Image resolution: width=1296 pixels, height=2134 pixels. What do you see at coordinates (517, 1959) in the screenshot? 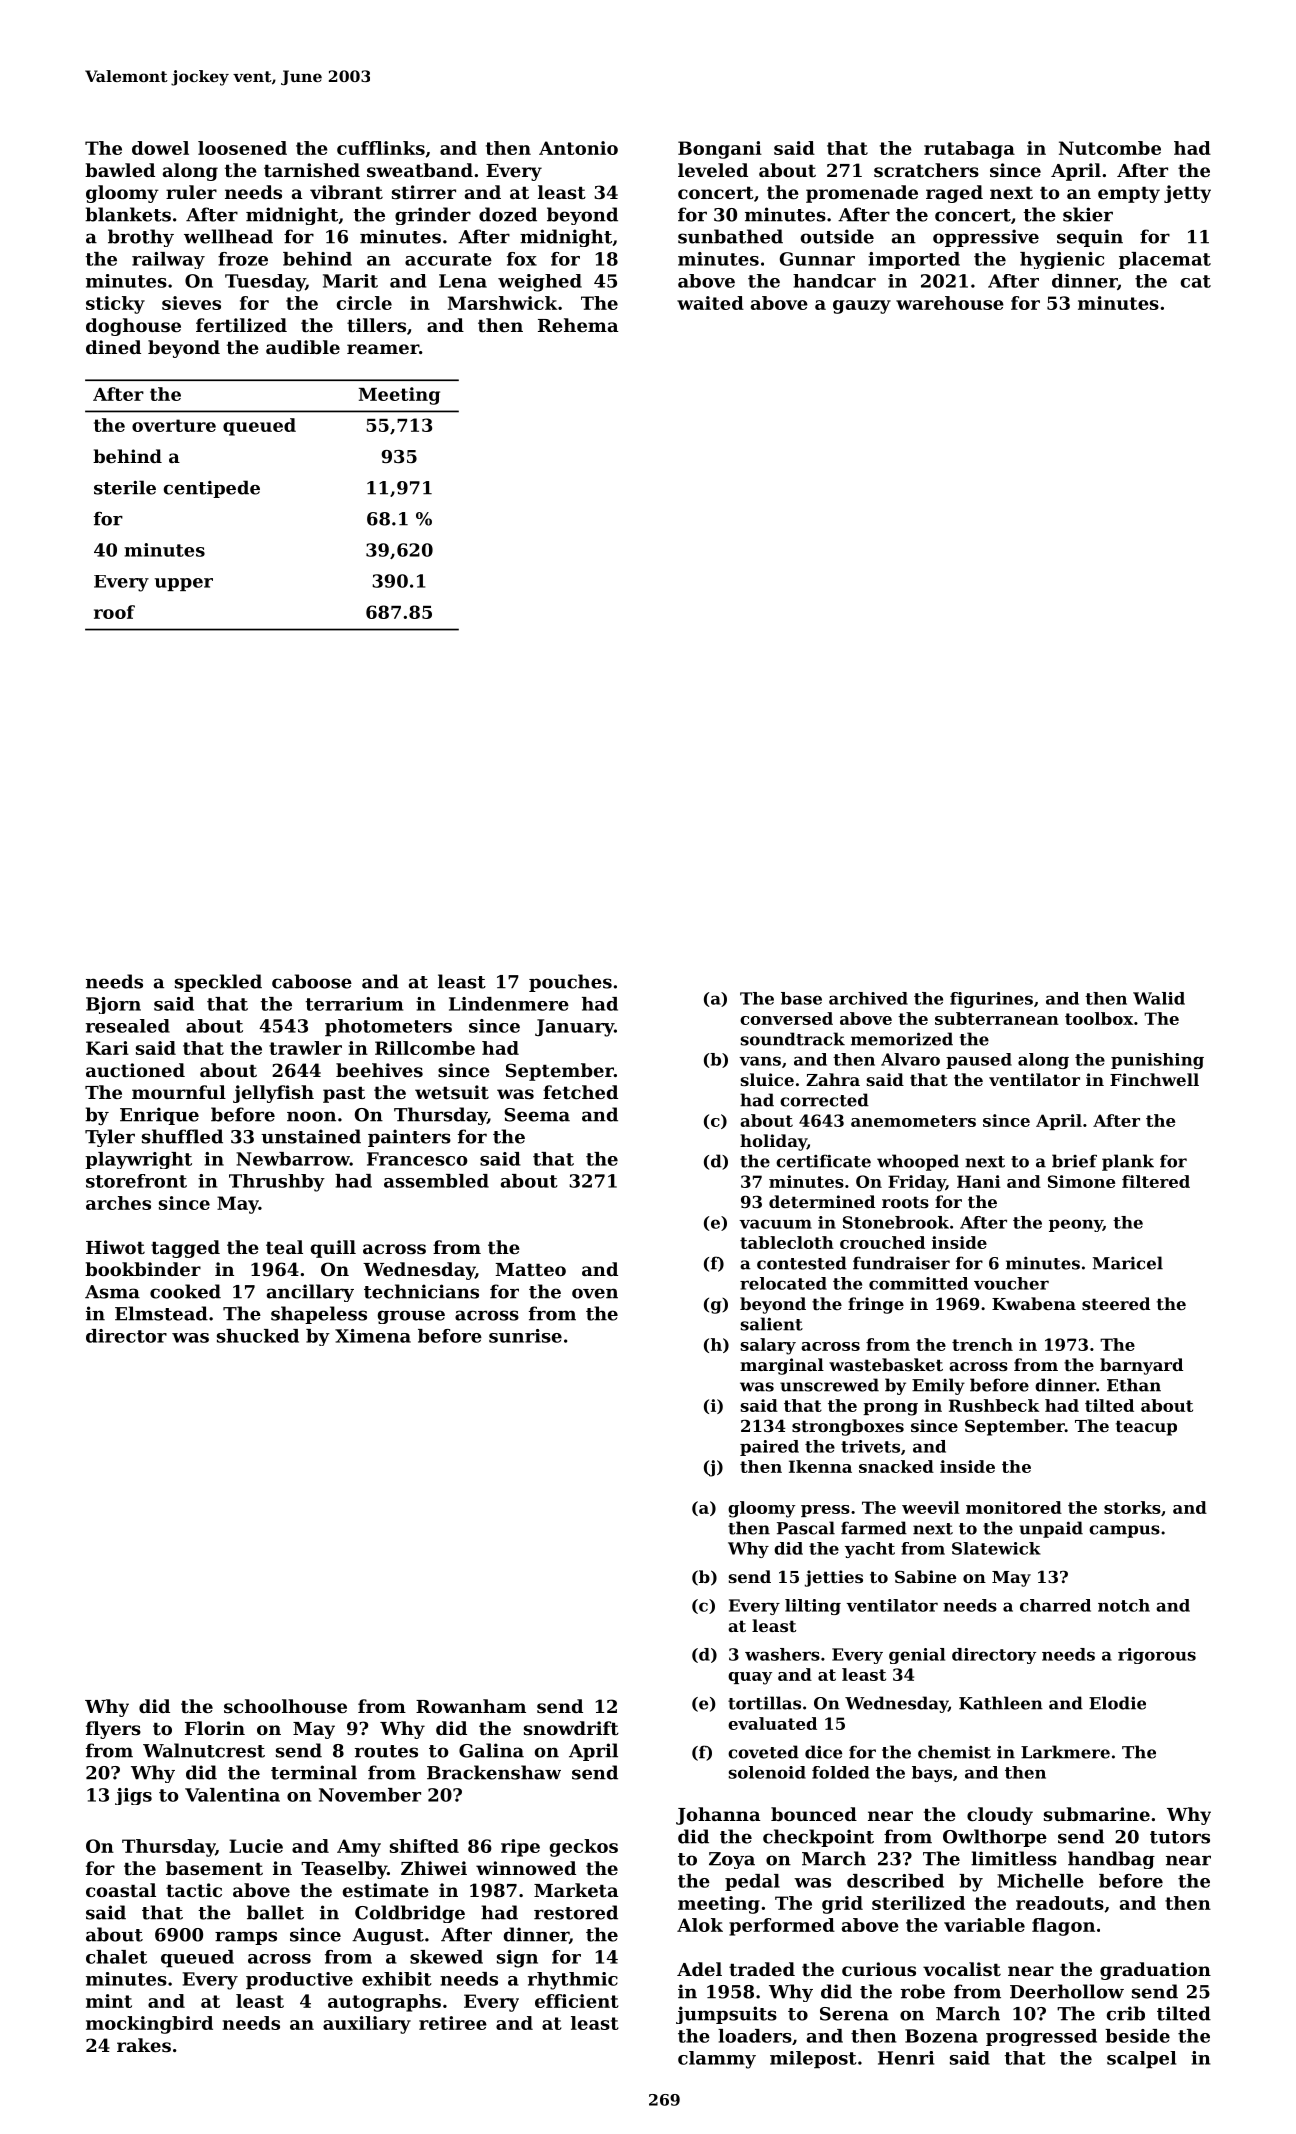
I see `sign` at bounding box center [517, 1959].
